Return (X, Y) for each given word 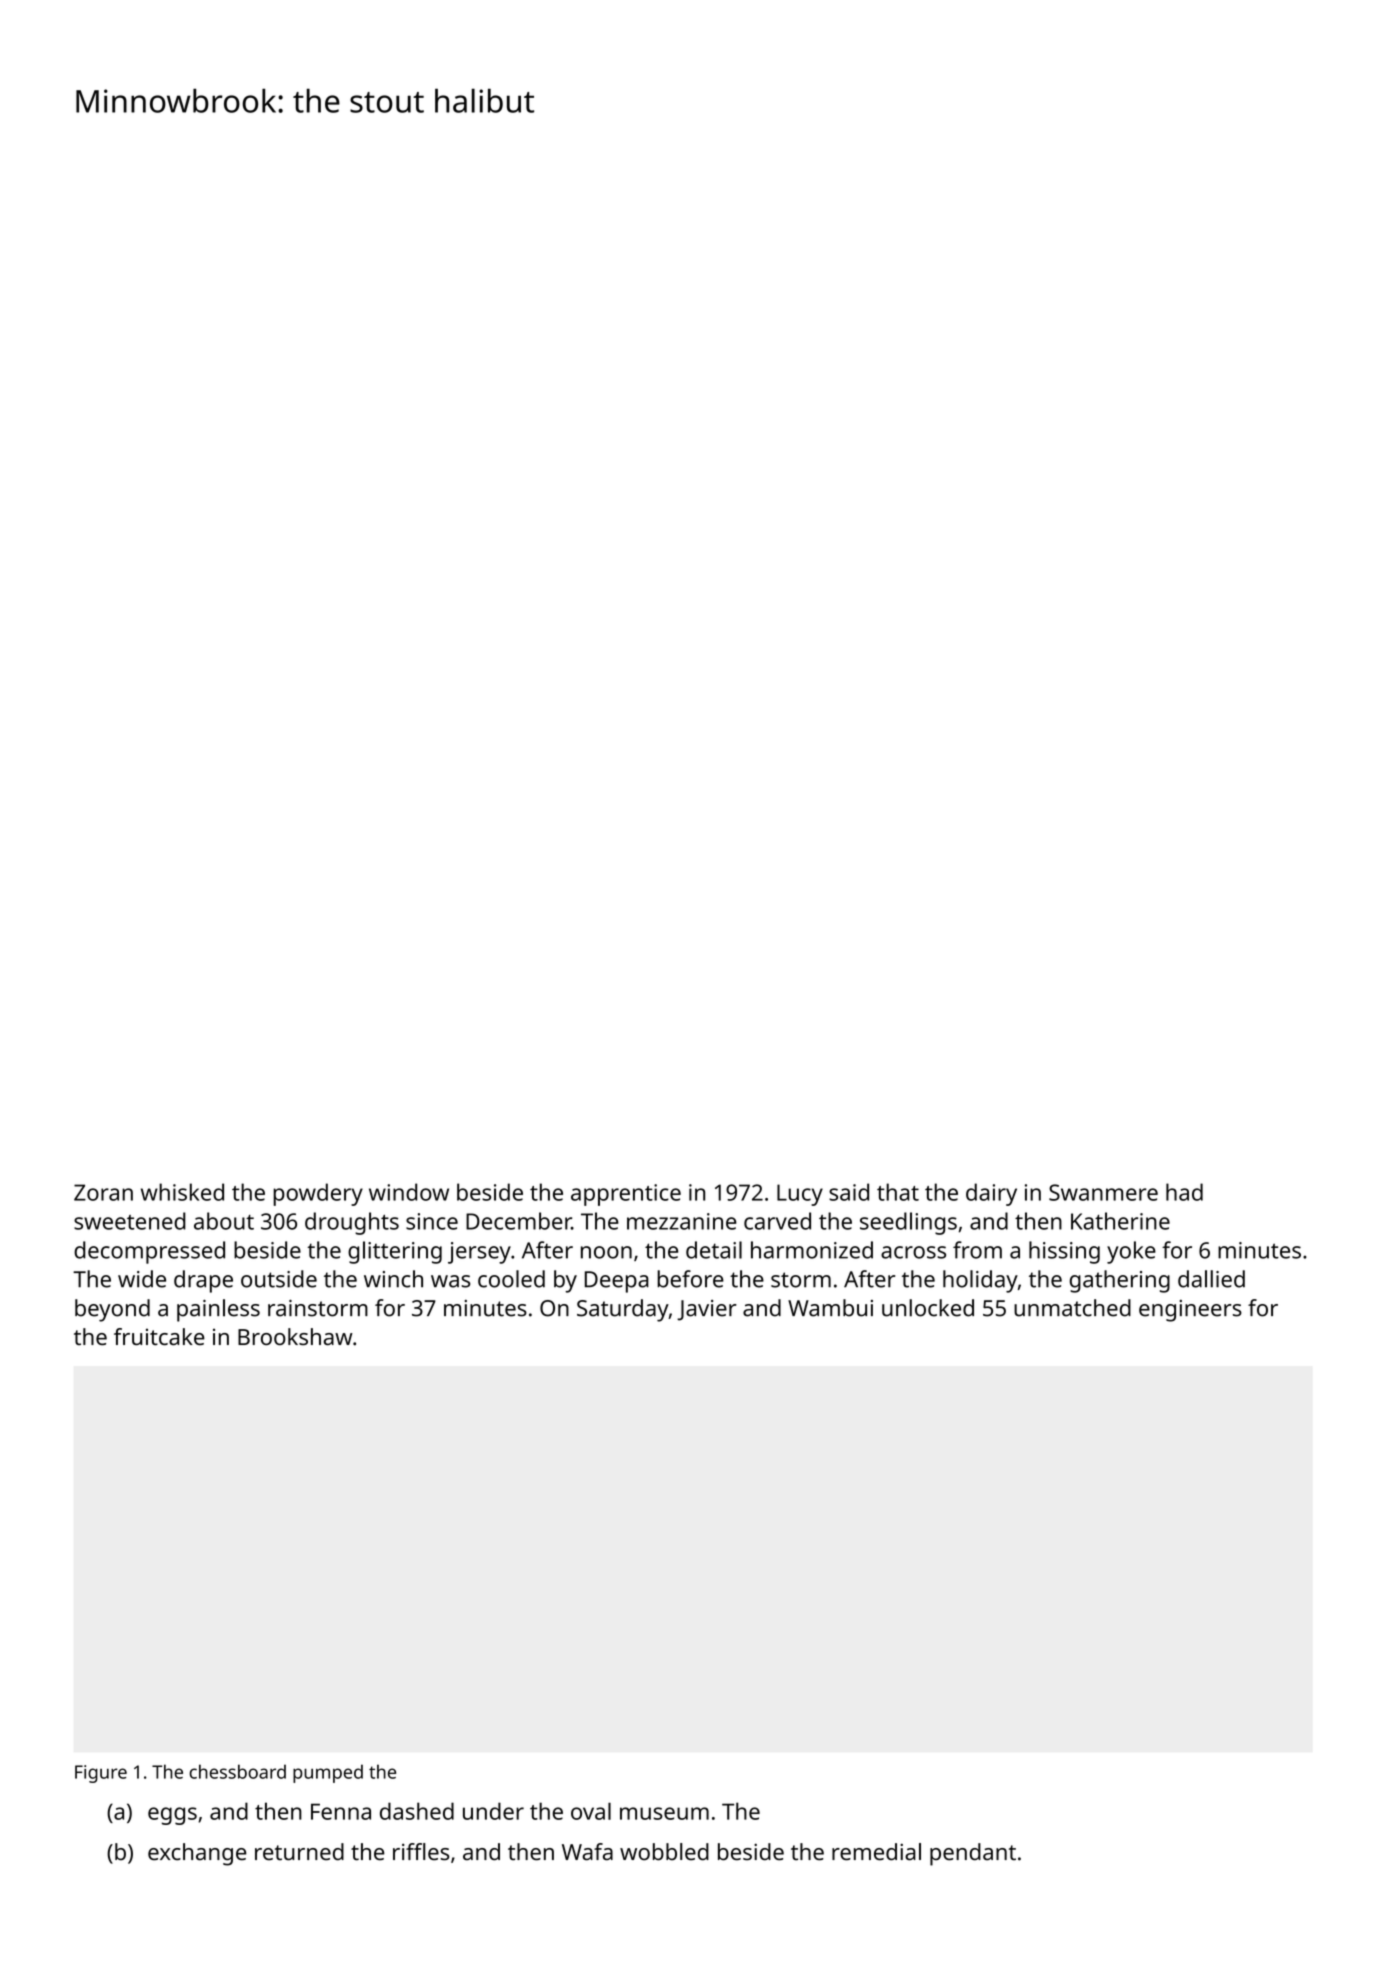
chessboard (237, 1771)
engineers (1190, 1311)
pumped (328, 1773)
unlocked (928, 1308)
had (1184, 1192)
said (849, 1192)
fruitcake (159, 1336)
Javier (707, 1310)
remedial (876, 1852)
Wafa (587, 1852)
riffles (421, 1852)
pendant (973, 1854)
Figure (101, 1774)
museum (664, 1813)
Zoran (103, 1192)
